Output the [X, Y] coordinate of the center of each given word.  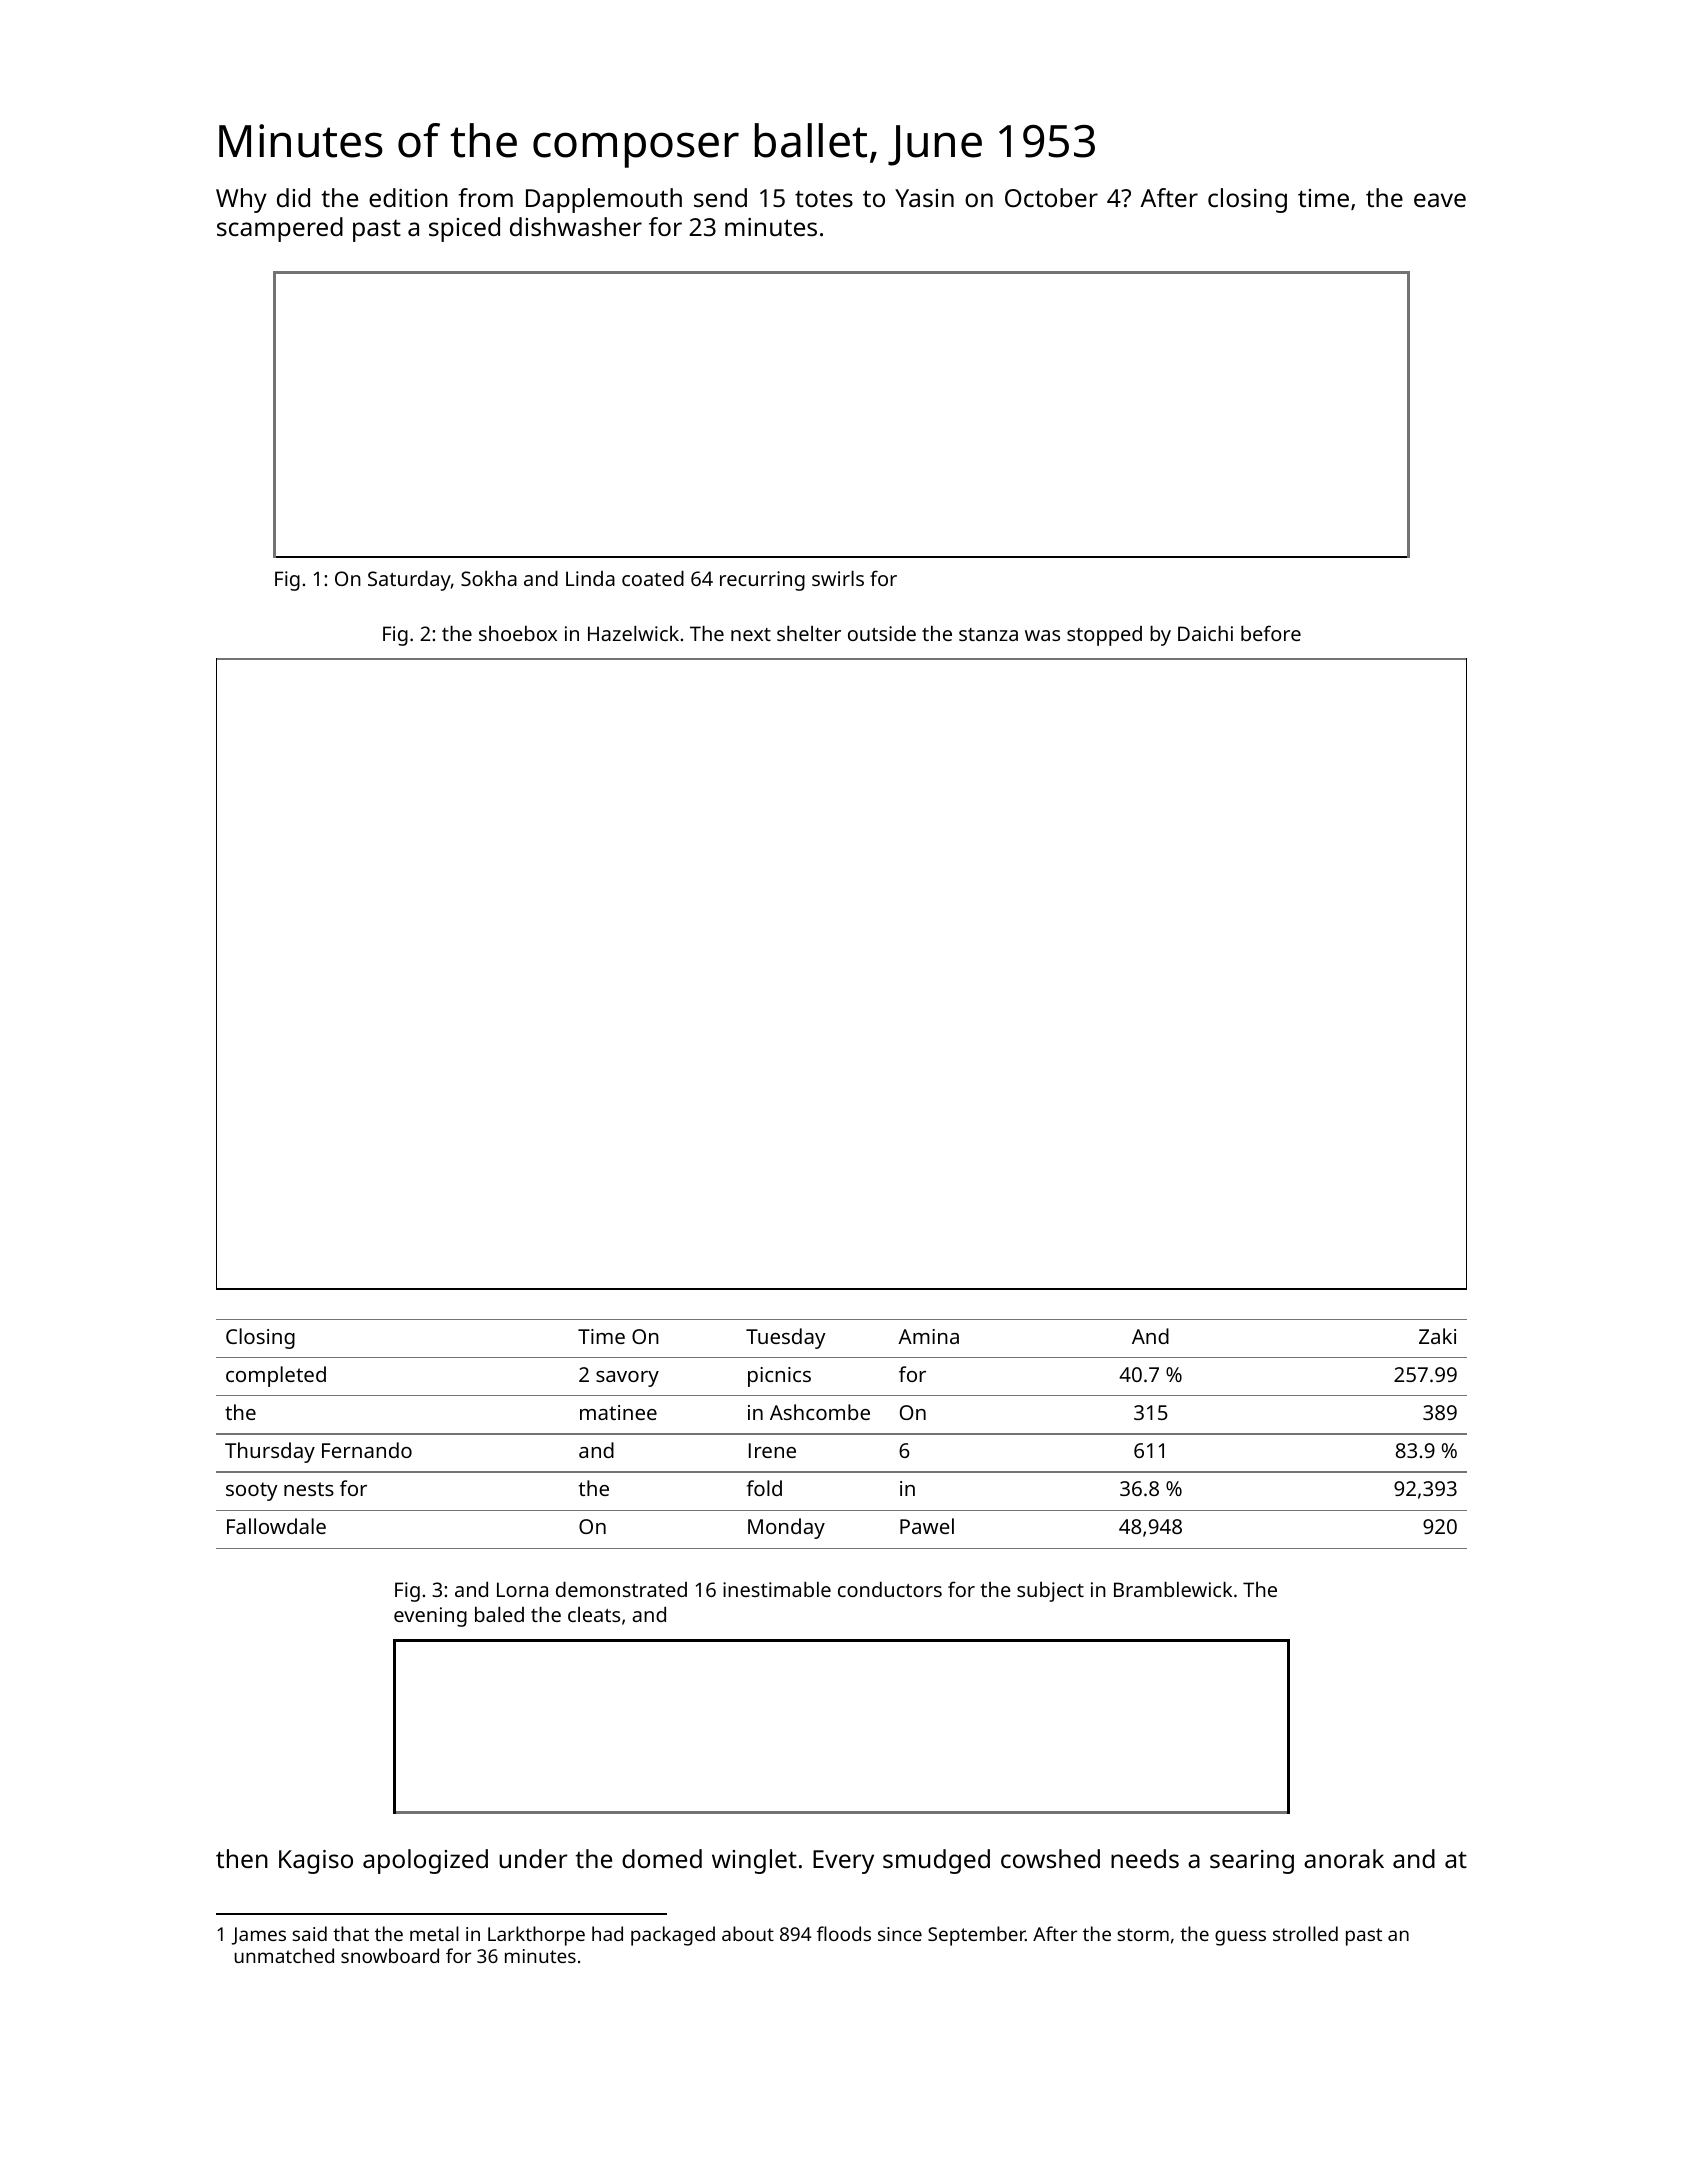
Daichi [1205, 633]
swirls [838, 578]
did [293, 197]
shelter [809, 633]
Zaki [1437, 1336]
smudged [936, 1861]
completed [276, 1376]
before [1271, 633]
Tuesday [786, 1338]
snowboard [390, 1955]
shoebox [518, 633]
